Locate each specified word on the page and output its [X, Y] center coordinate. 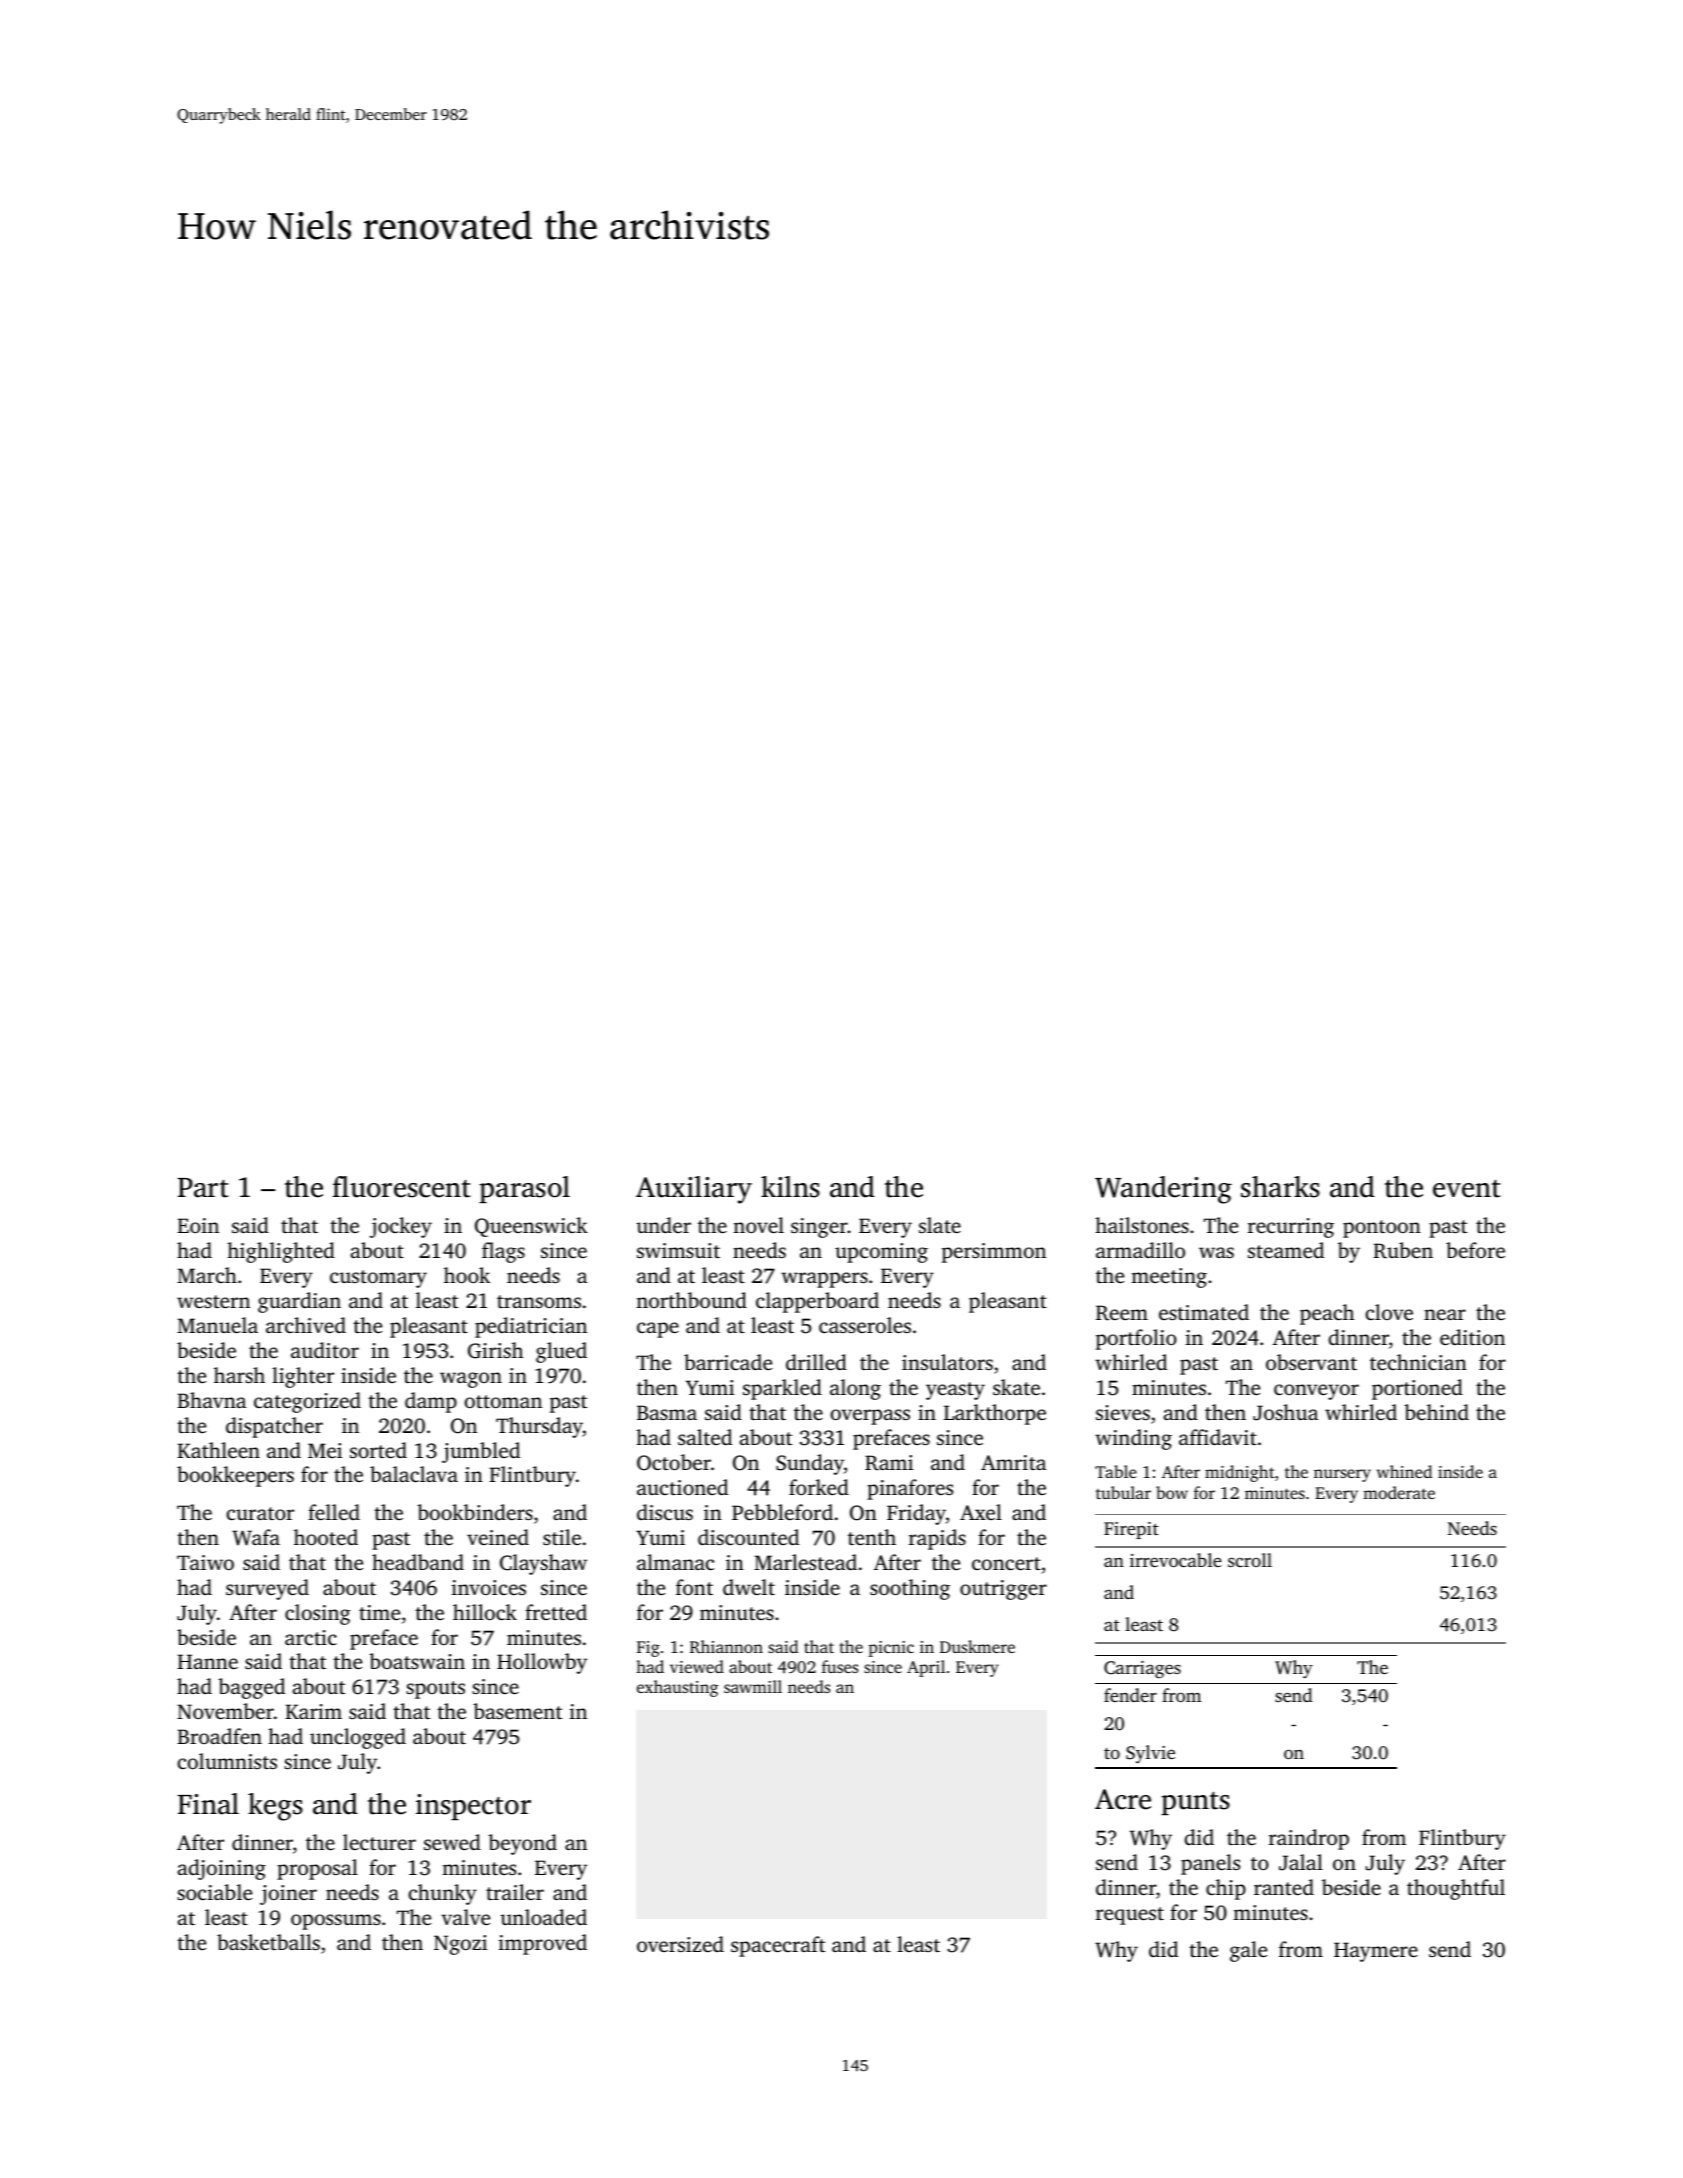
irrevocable [1176, 1560]
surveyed [267, 1589]
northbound [691, 1300]
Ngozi [460, 1945]
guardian [299, 1302]
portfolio [1136, 1339]
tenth [872, 1537]
